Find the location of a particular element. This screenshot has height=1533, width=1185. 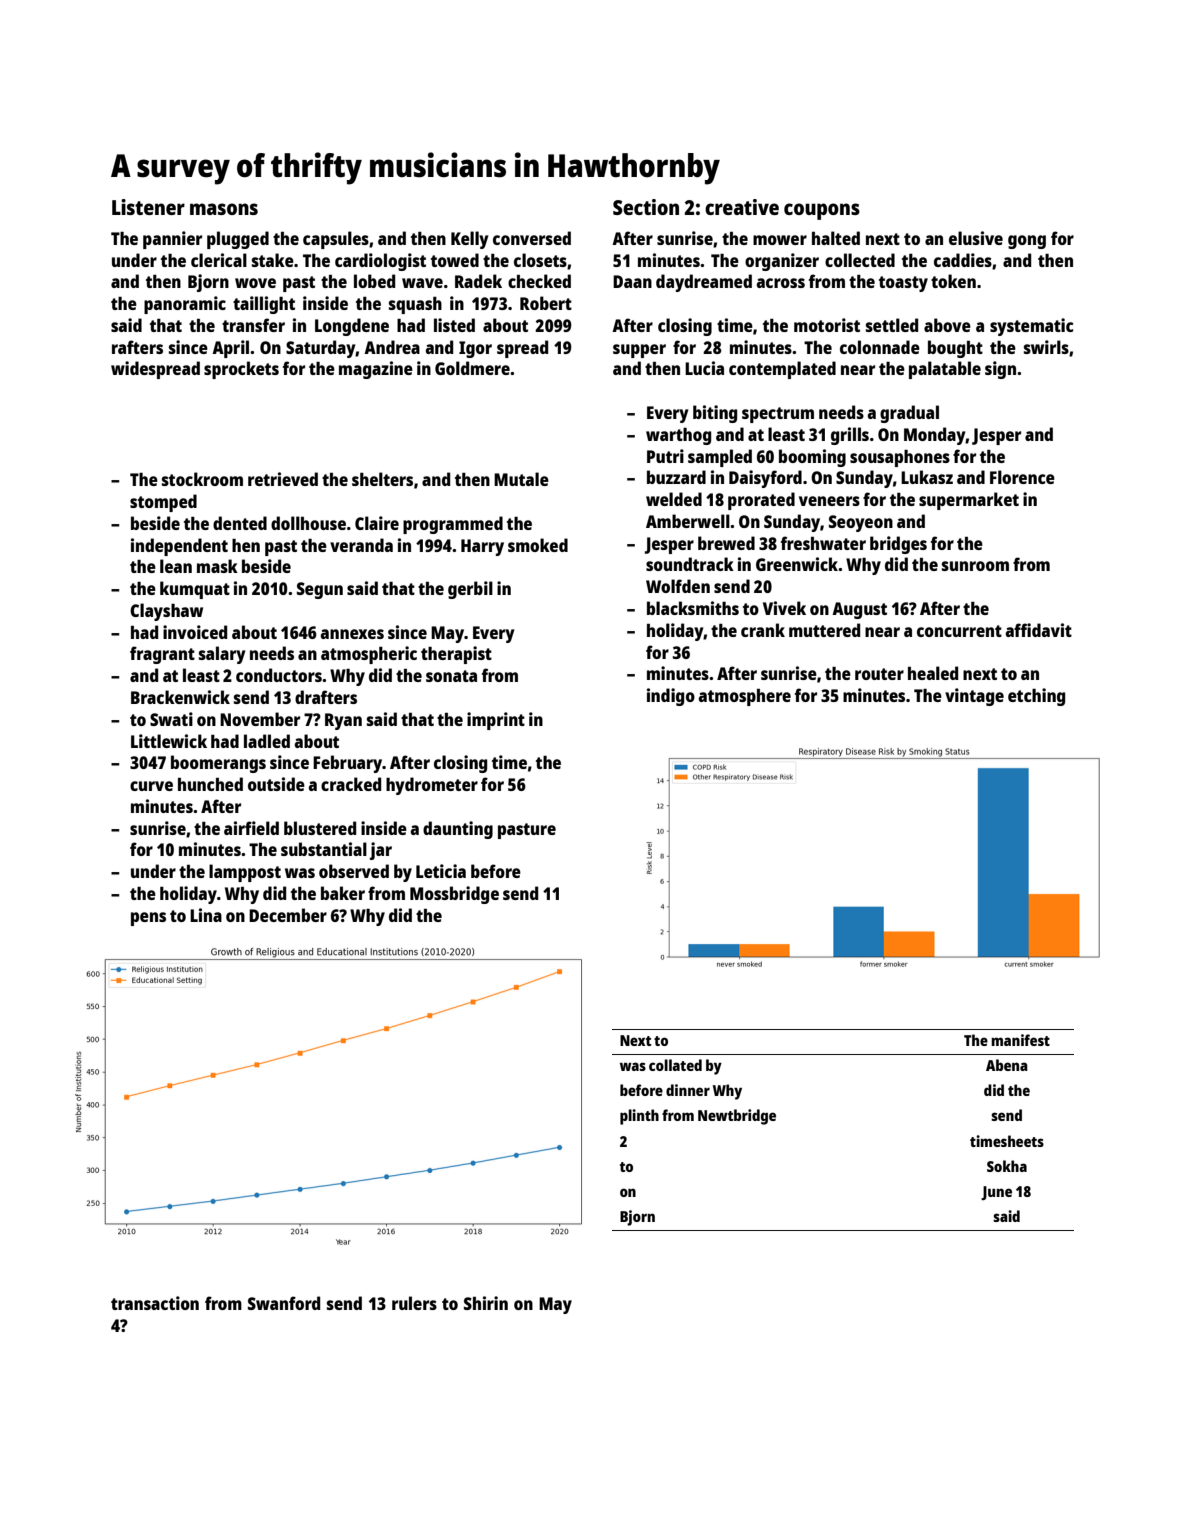

vintage is located at coordinates (974, 697).
